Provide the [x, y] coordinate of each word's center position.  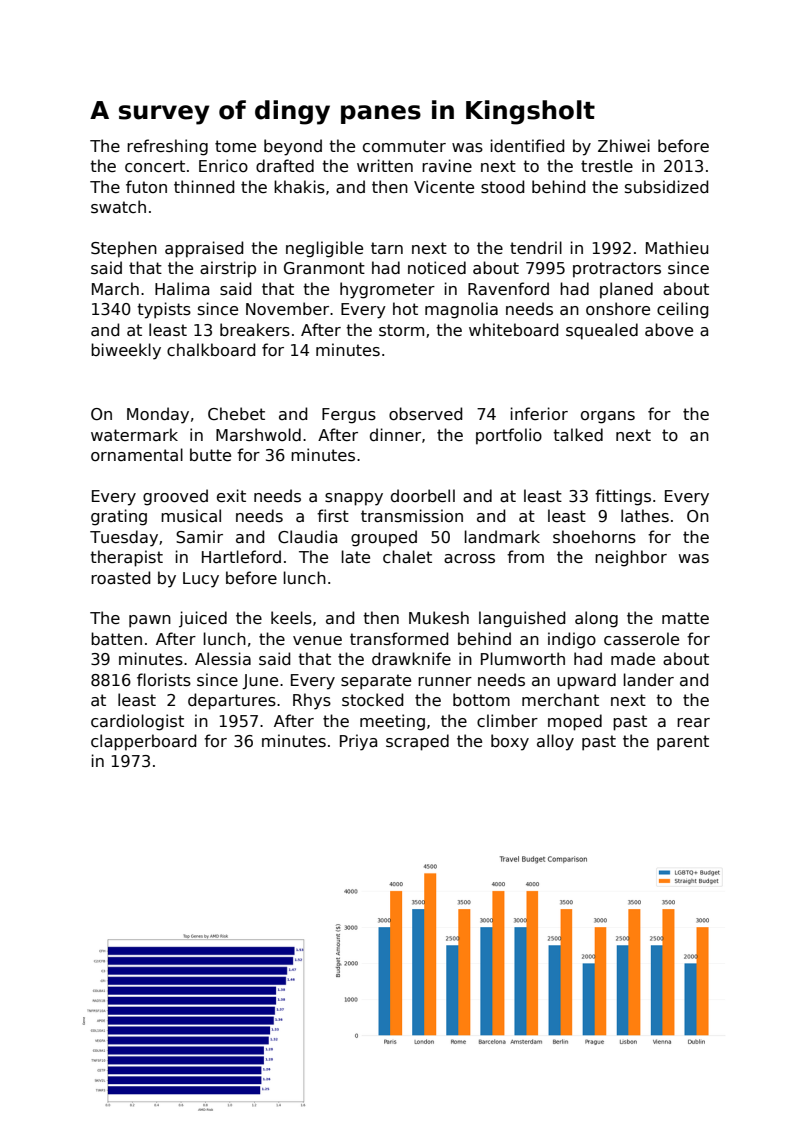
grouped [384, 538]
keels [291, 618]
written [385, 165]
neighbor [631, 558]
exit [231, 495]
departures [232, 701]
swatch [118, 207]
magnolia [461, 310]
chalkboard [211, 349]
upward [586, 681]
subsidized [666, 186]
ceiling [682, 310]
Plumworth [523, 658]
